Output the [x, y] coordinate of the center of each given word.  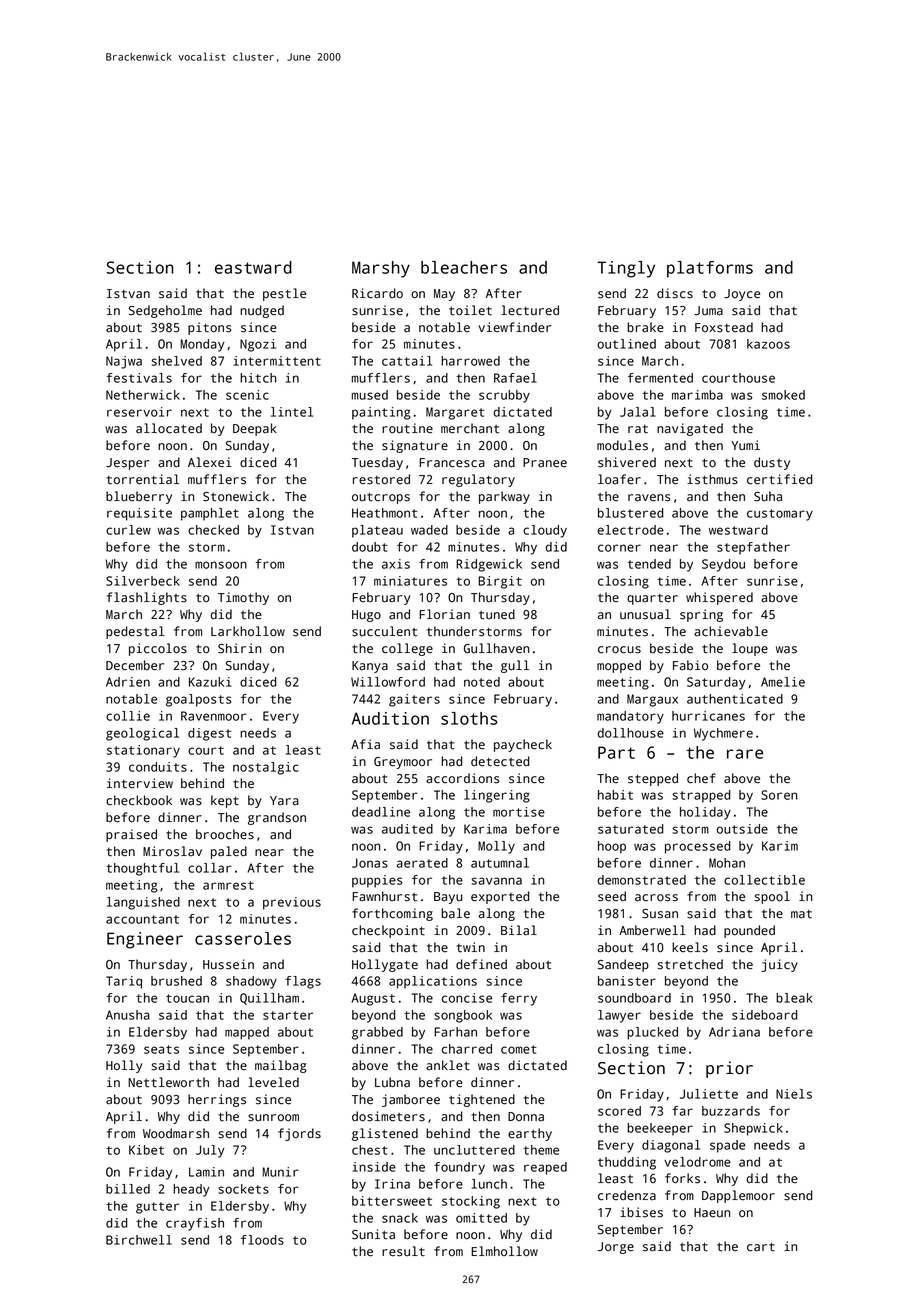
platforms [710, 269]
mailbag [281, 1066]
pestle [284, 294]
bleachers [464, 267]
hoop [612, 847]
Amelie [783, 682]
